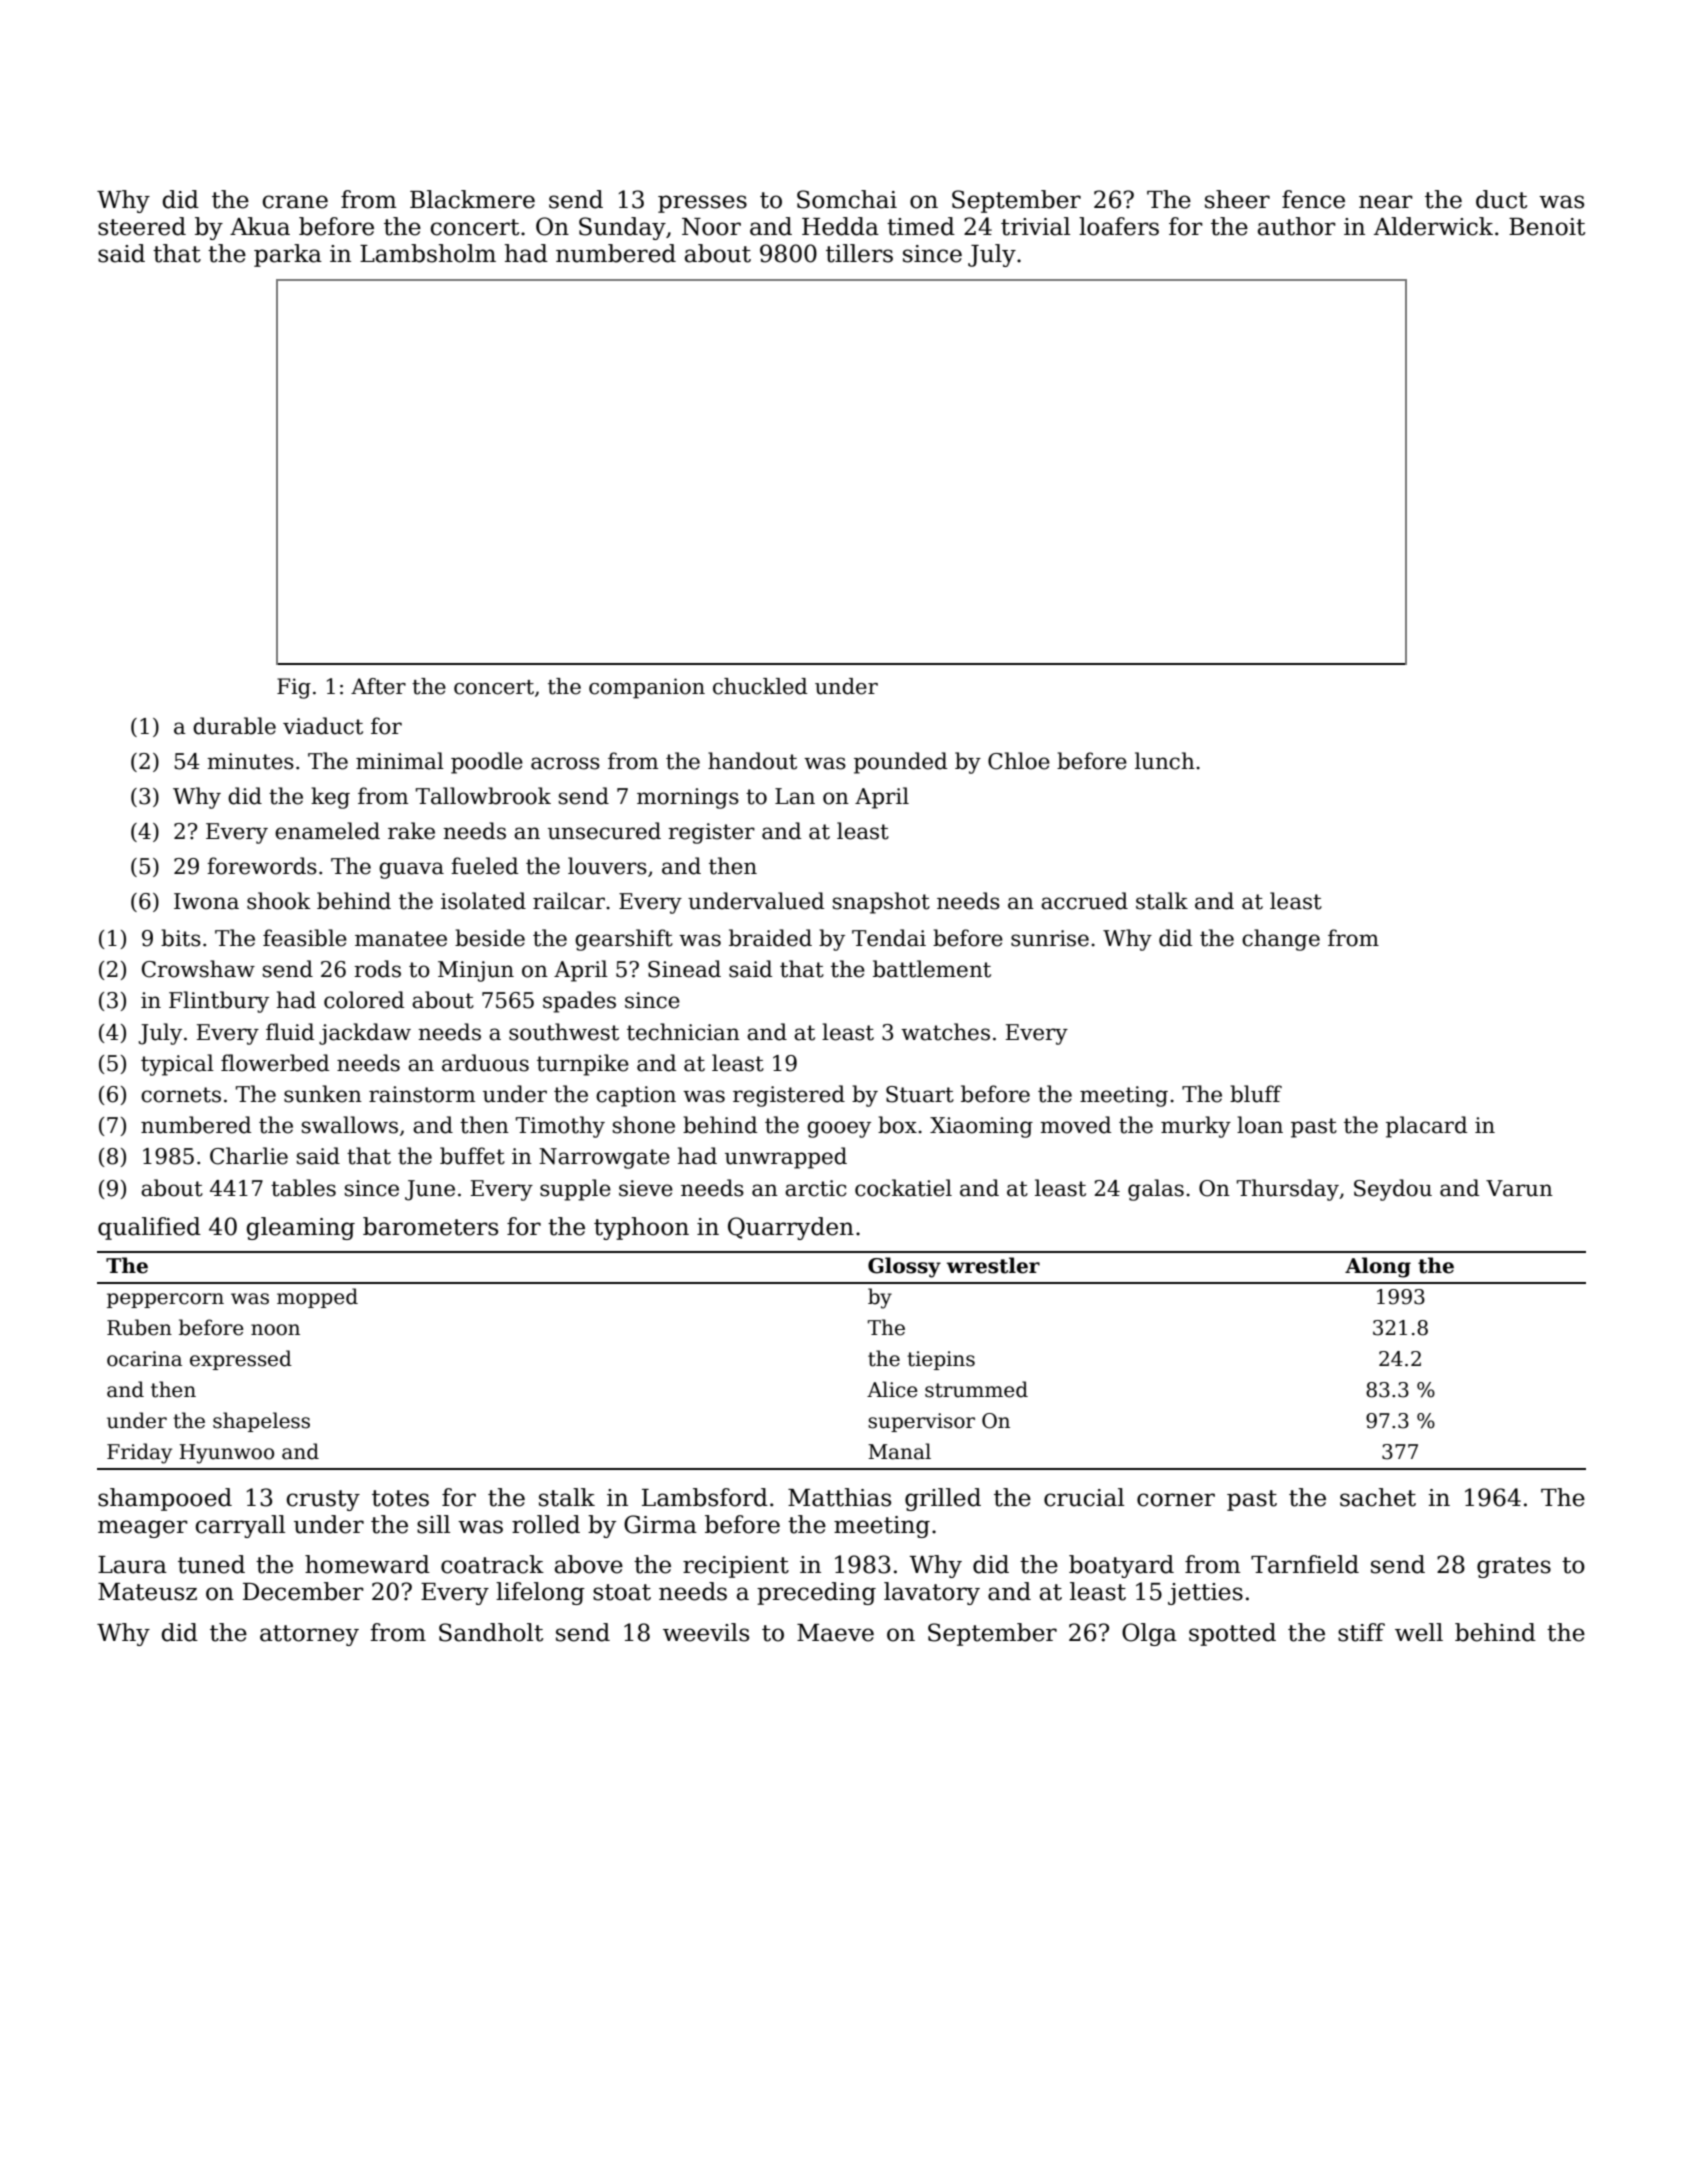 This document has width=1683, height=2178. What do you see at coordinates (904, 1267) in the document?
I see `Glossy` at bounding box center [904, 1267].
